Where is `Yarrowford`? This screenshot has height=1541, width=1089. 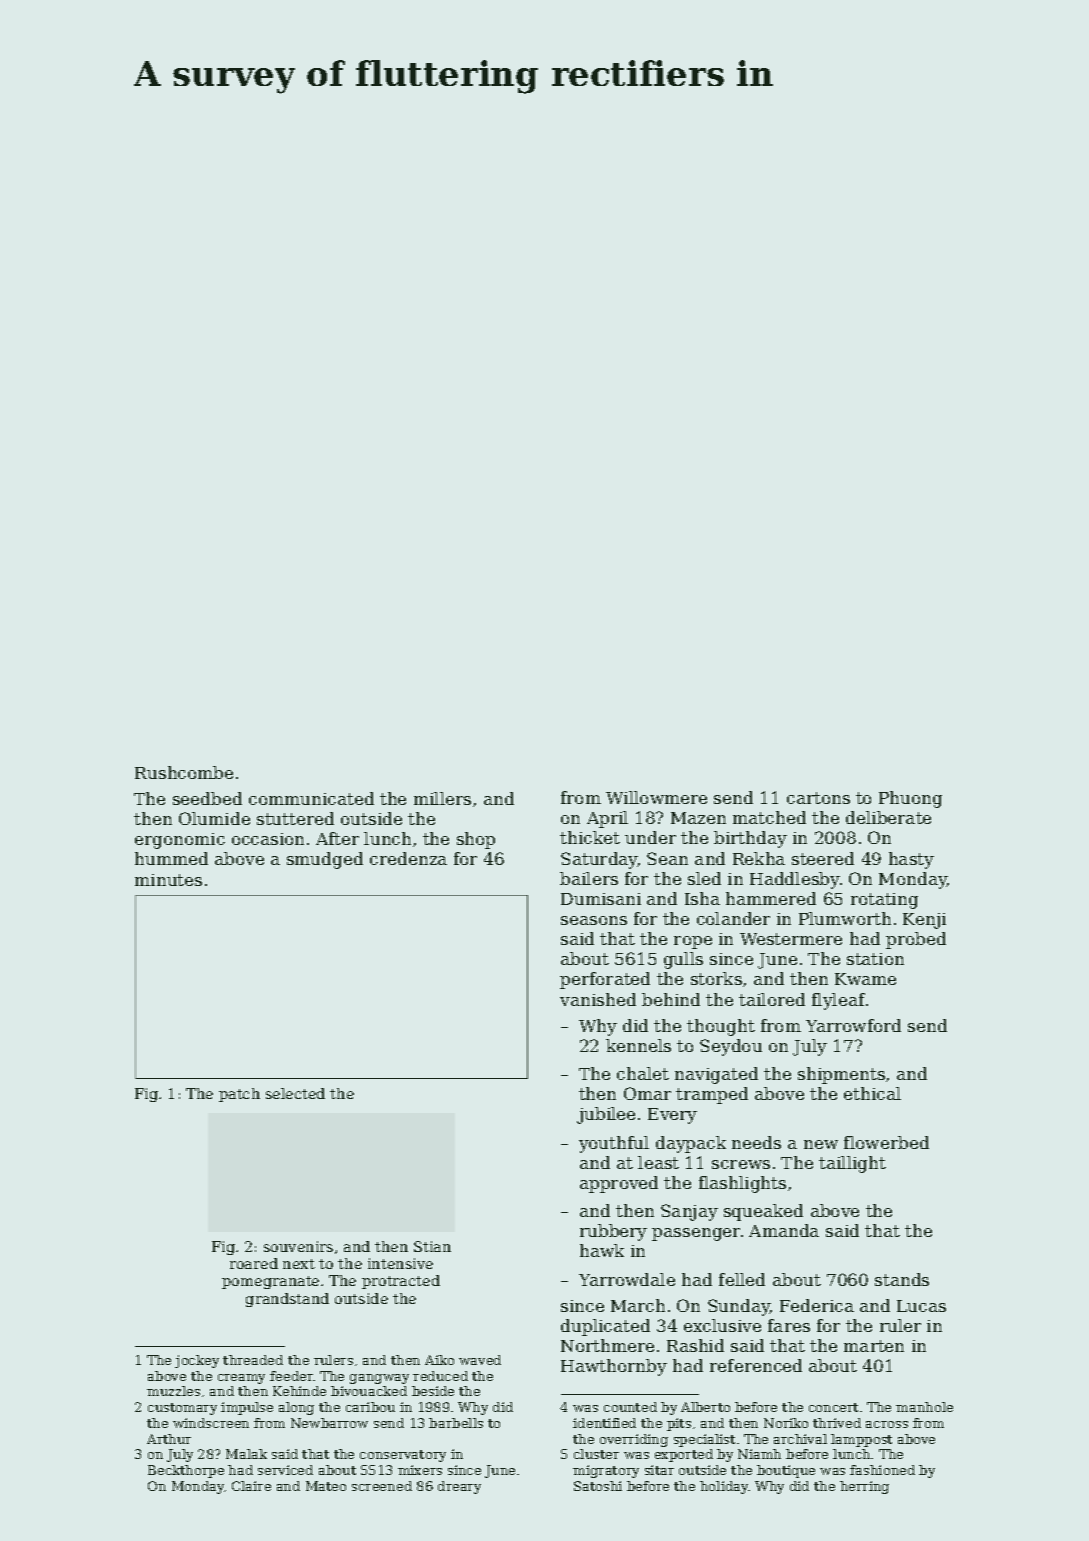 Yarrowford is located at coordinates (853, 1025).
